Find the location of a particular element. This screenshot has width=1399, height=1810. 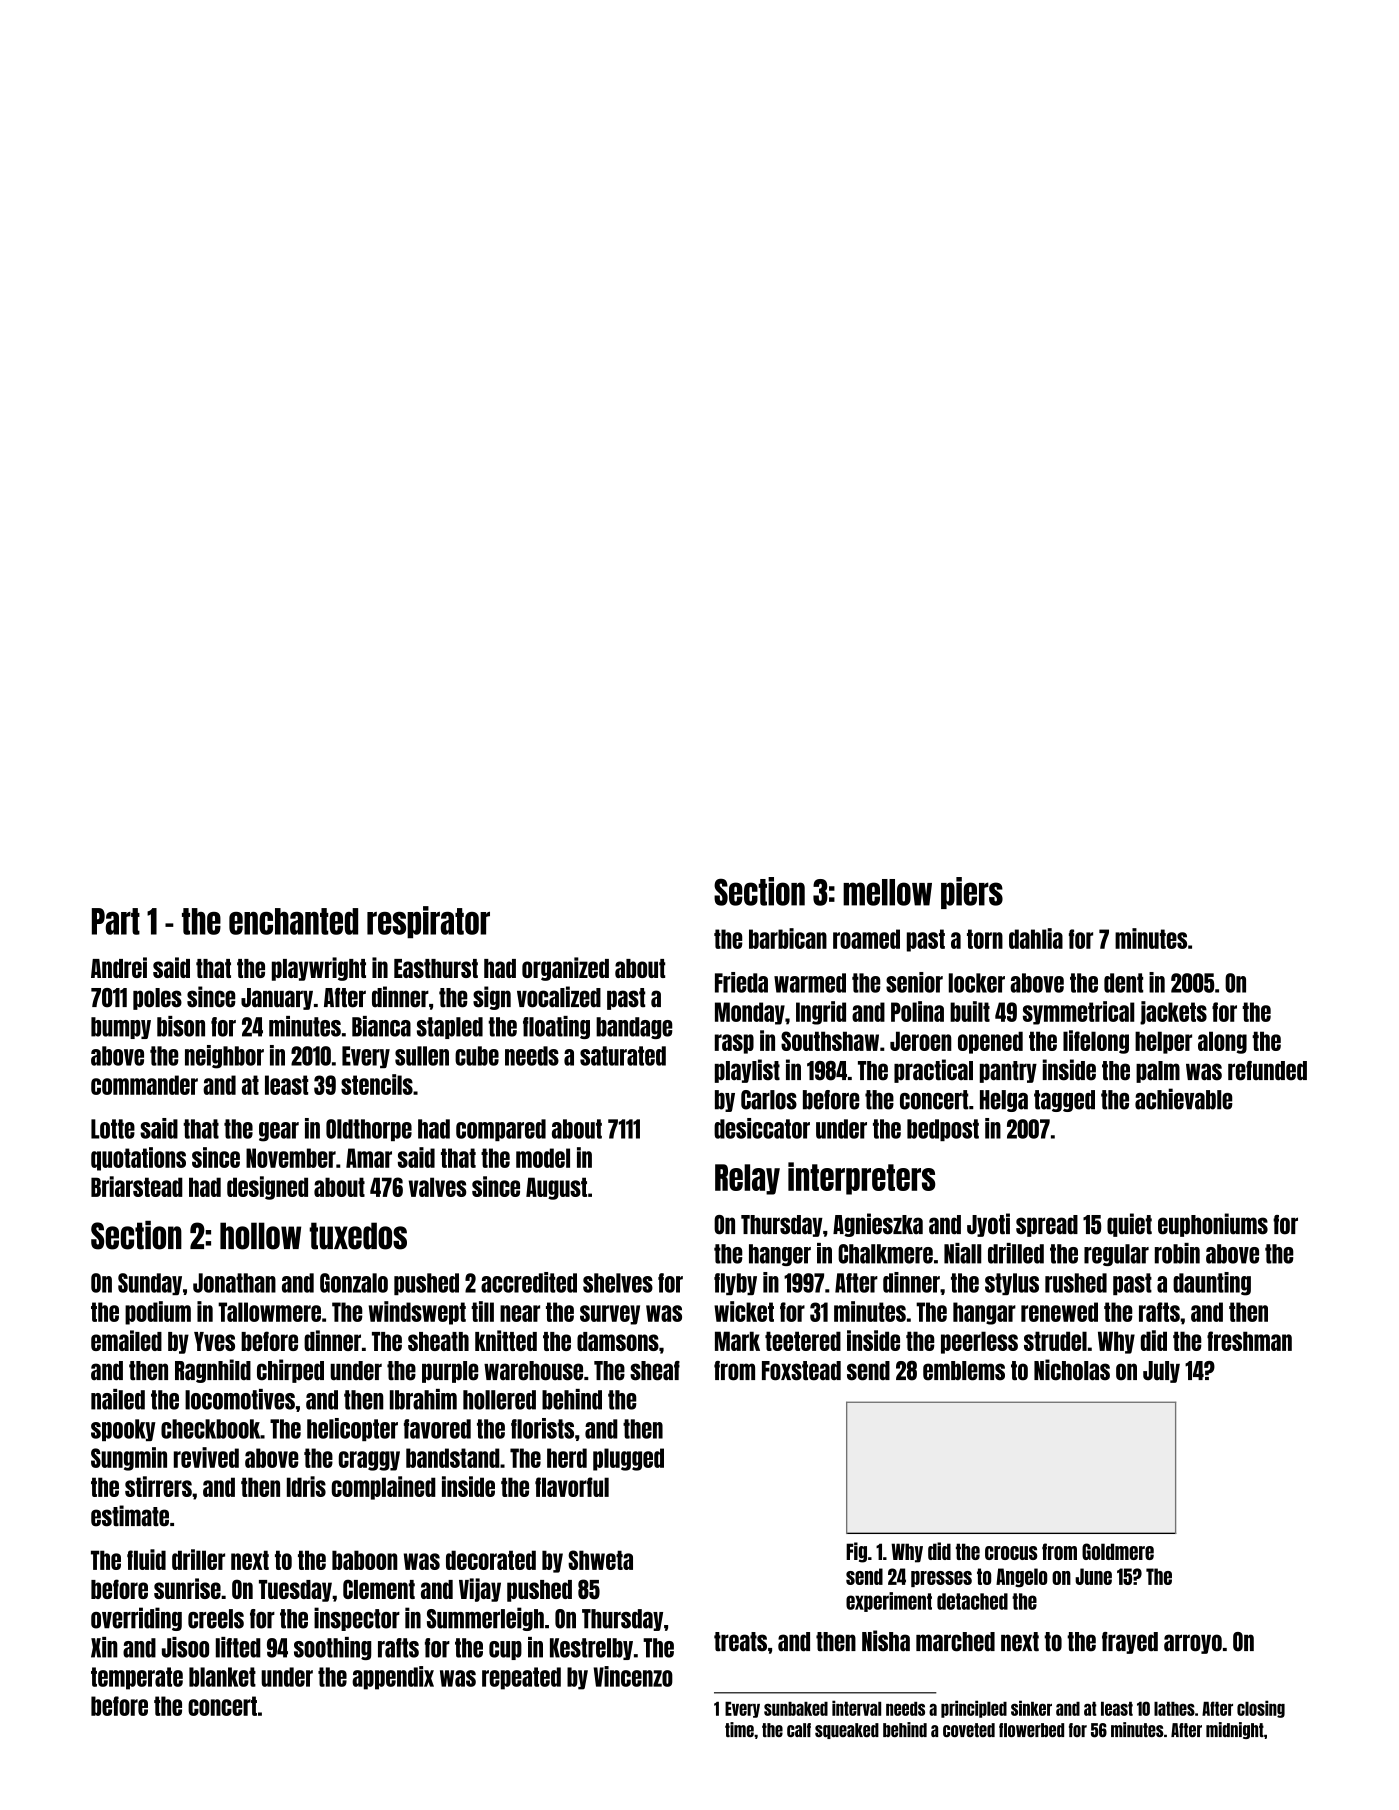

peerless is located at coordinates (979, 1342).
